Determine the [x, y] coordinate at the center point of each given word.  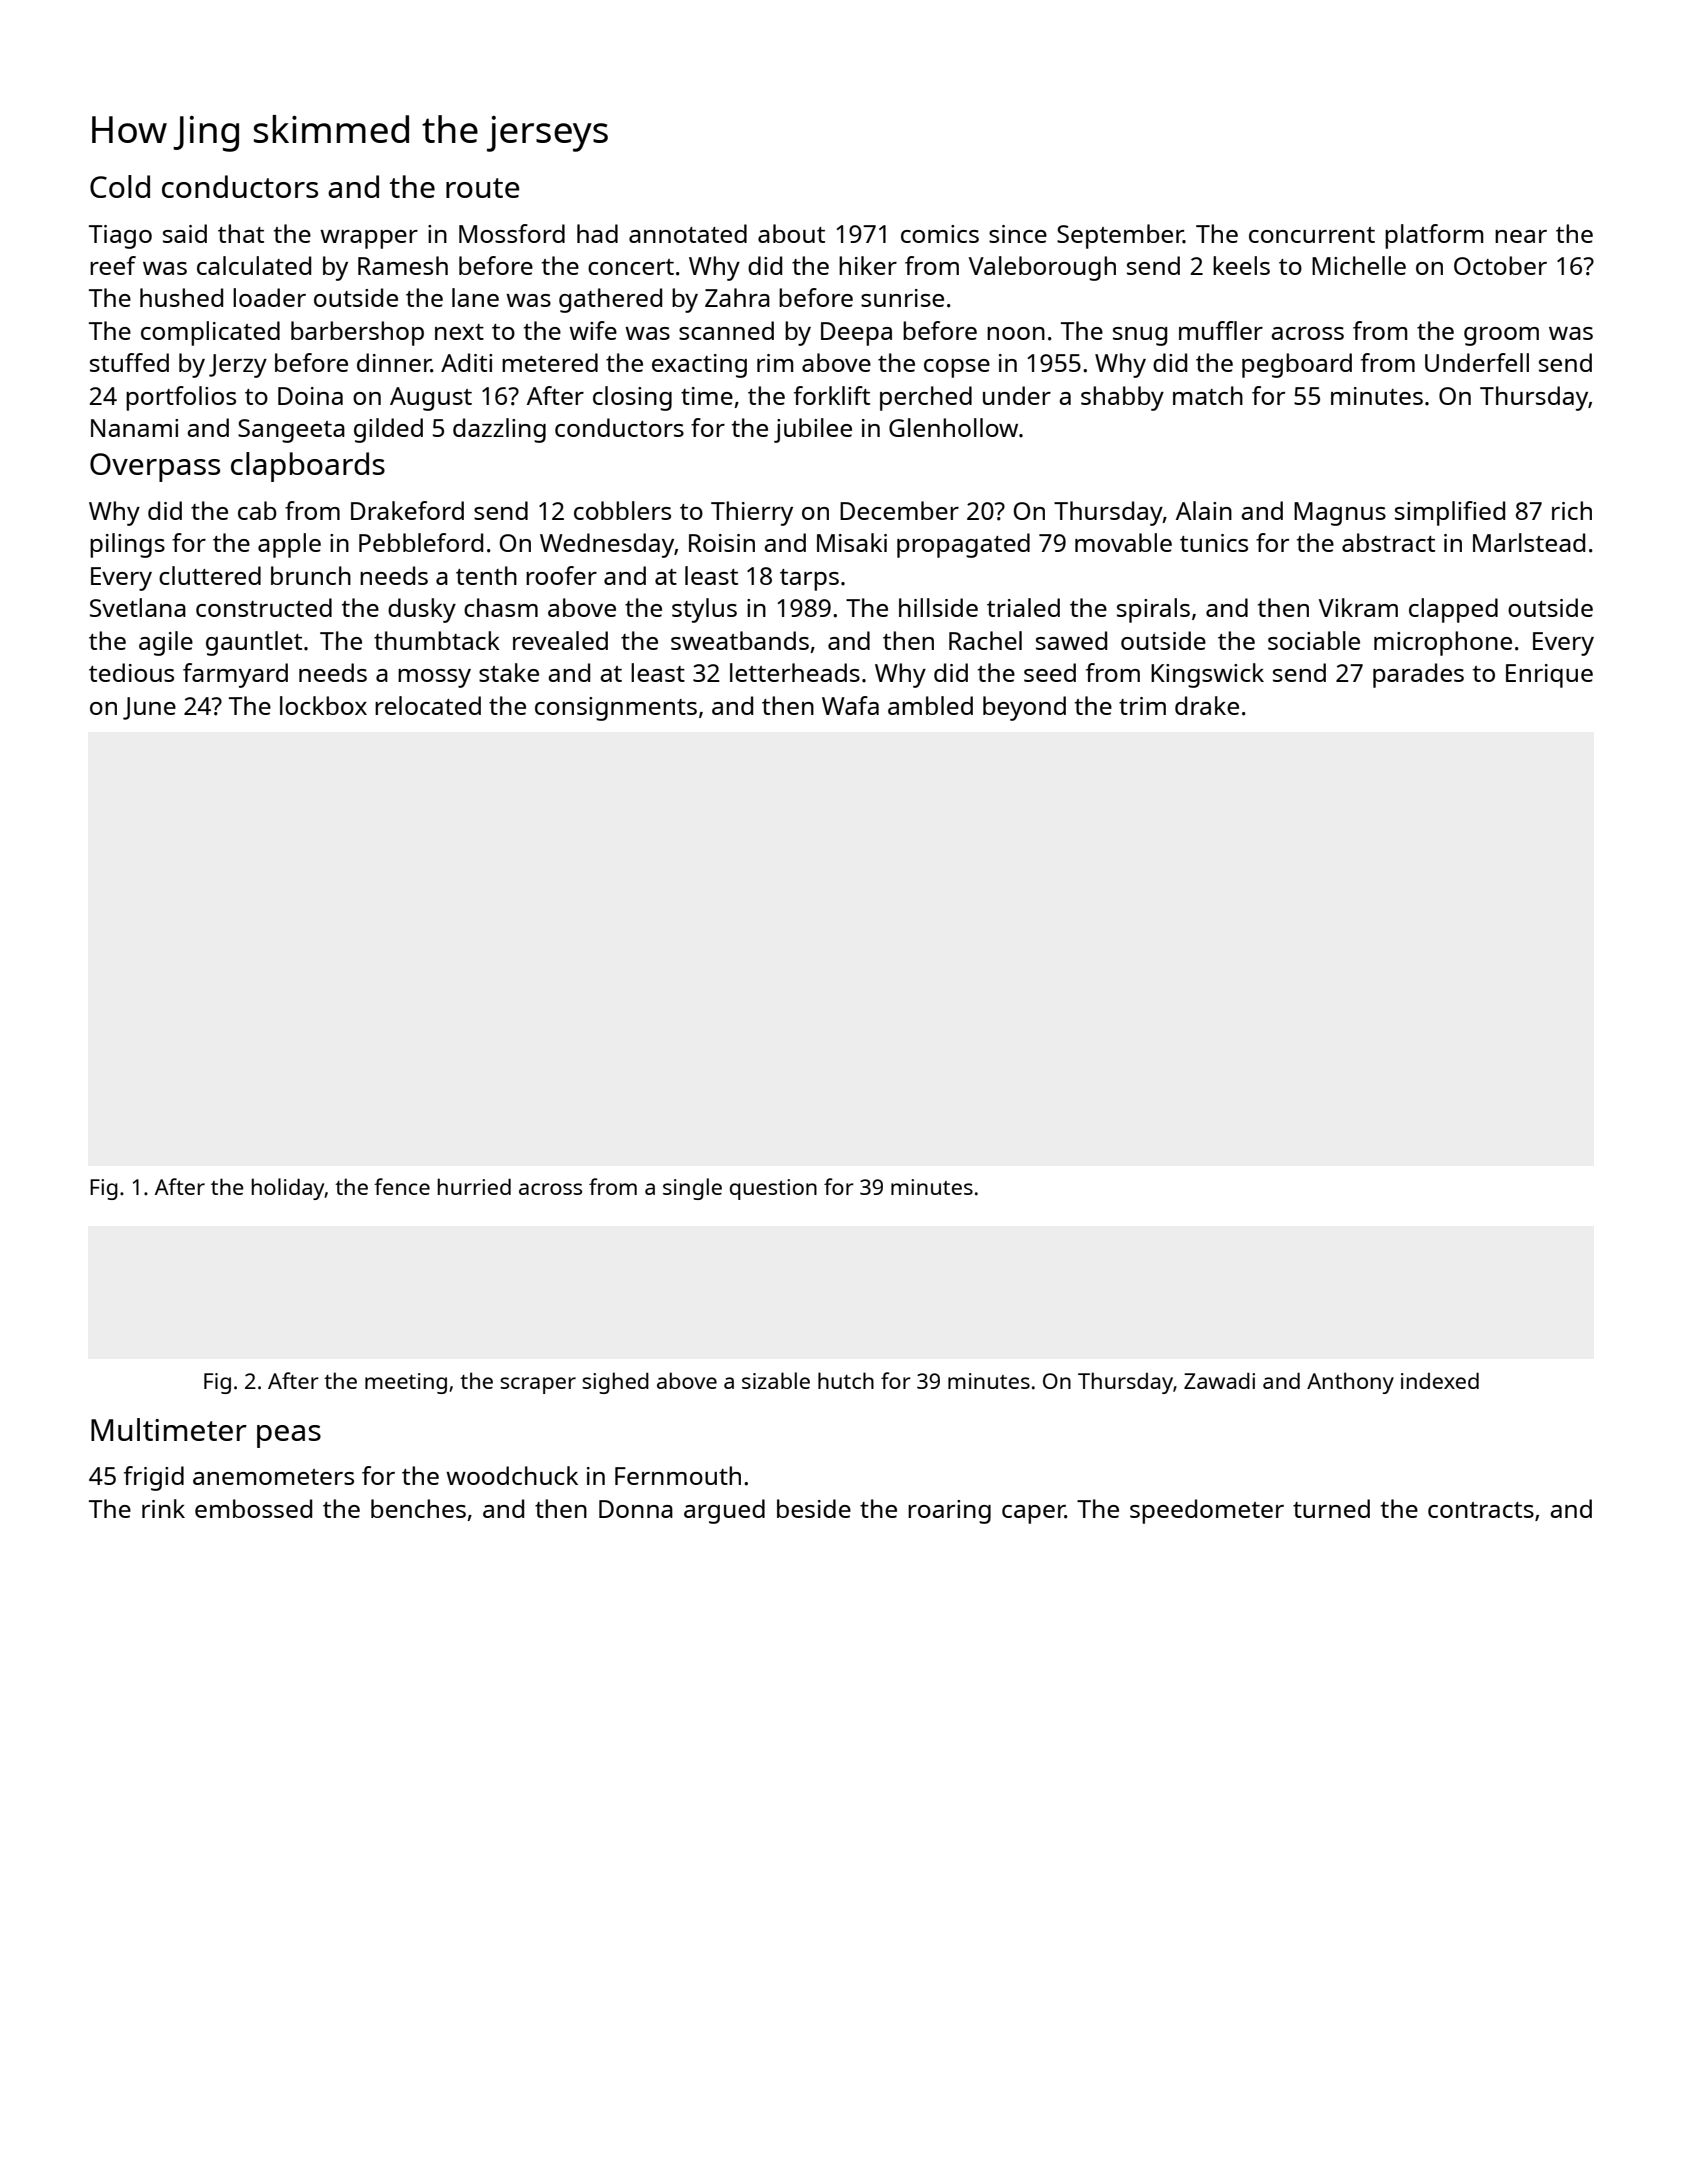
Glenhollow [953, 427]
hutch [846, 1380]
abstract [1388, 542]
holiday [288, 1189]
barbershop [357, 333]
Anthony [1350, 1383]
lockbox [323, 705]
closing [632, 398]
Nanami [134, 428]
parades [1418, 675]
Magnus [1340, 514]
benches [418, 1508]
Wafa [850, 705]
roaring [949, 1512]
